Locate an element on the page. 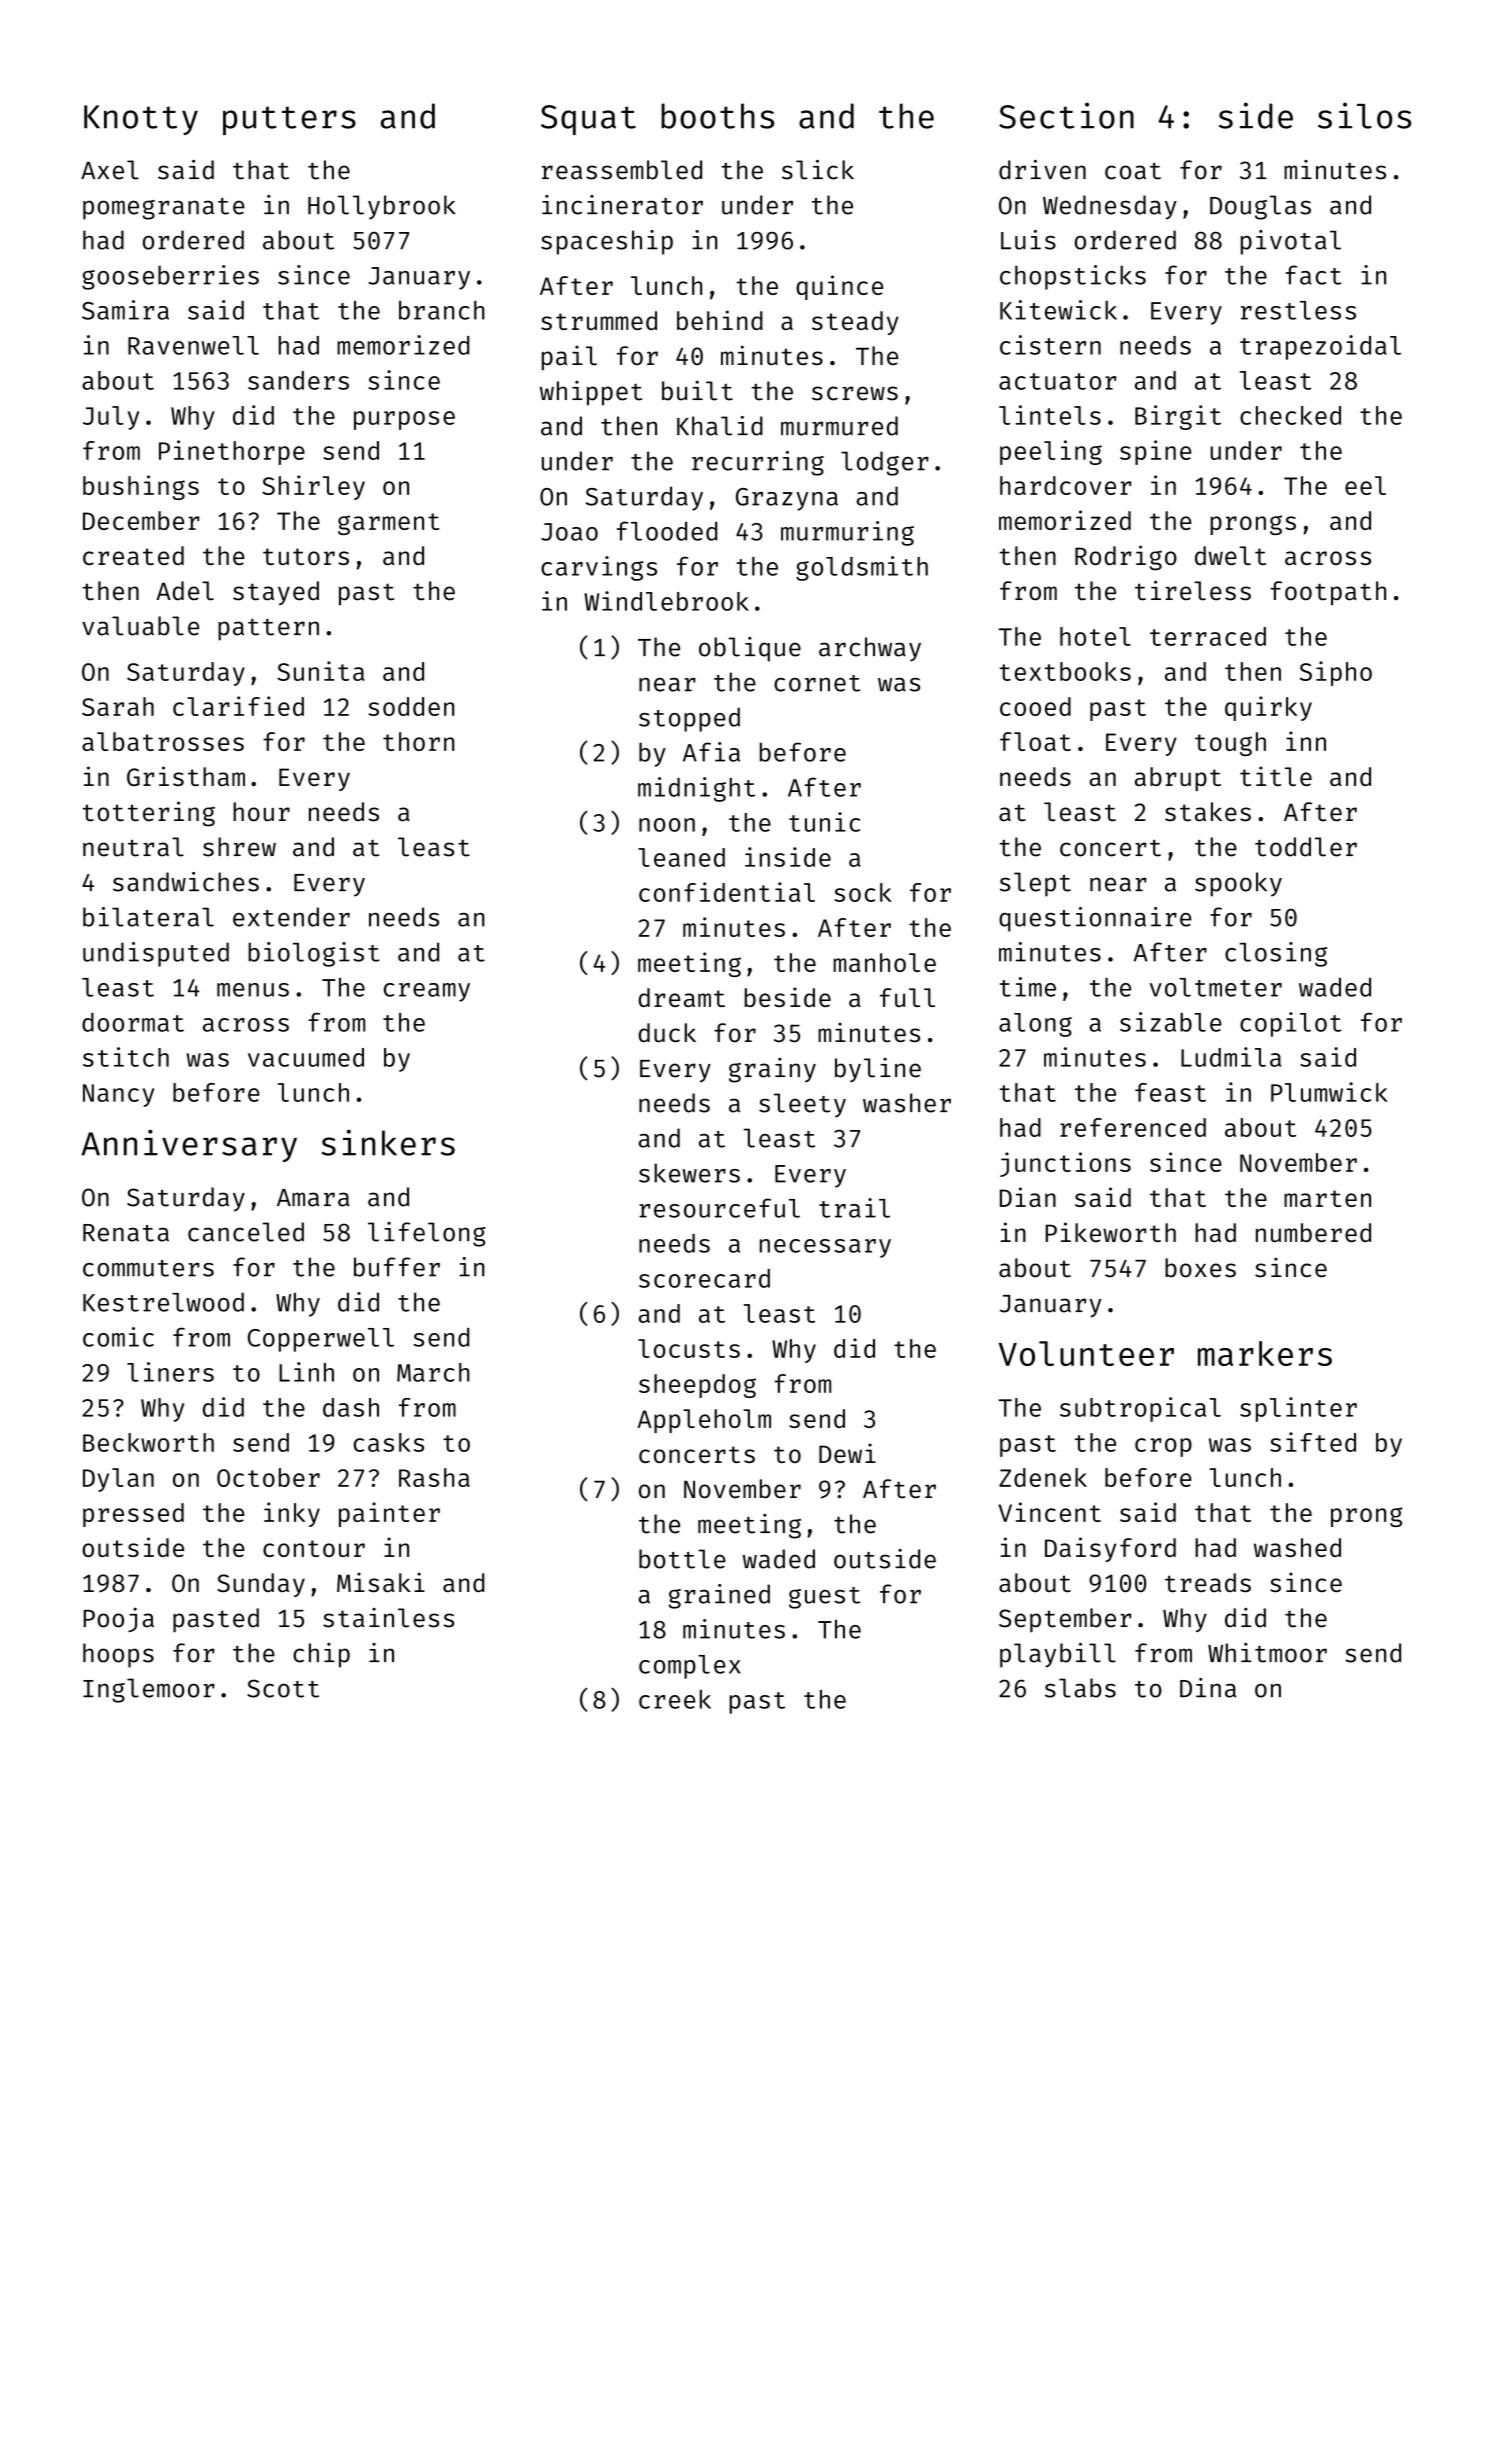 This page has width=1496, height=2464. pivotal is located at coordinates (1291, 242).
